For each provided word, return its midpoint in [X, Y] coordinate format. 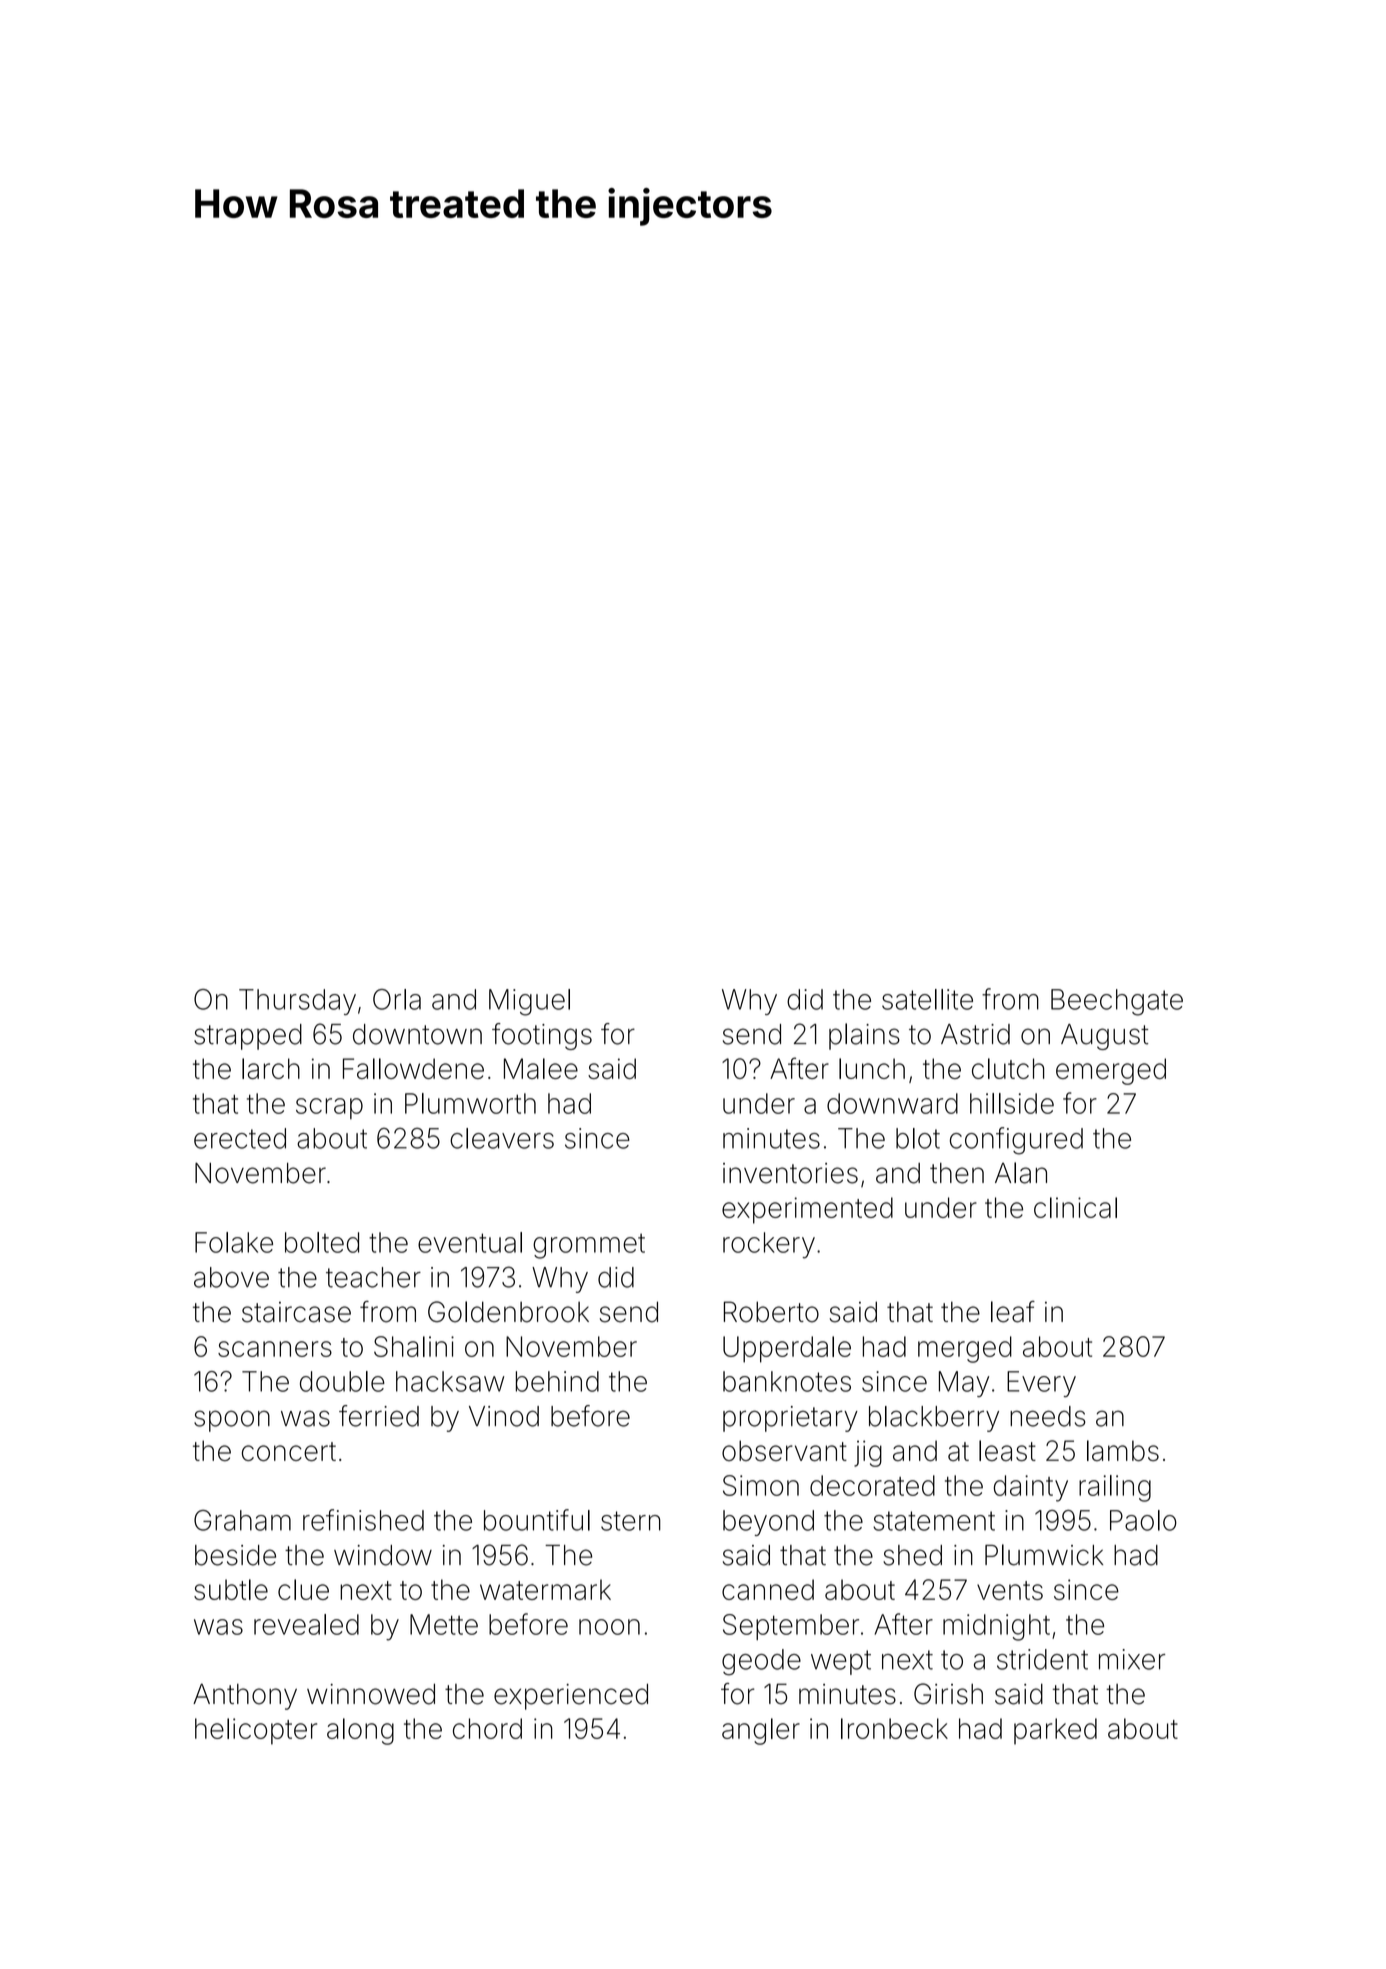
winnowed [371, 1694]
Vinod [504, 1416]
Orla [397, 999]
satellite [927, 999]
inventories [790, 1173]
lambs [1123, 1450]
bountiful [537, 1520]
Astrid [975, 1034]
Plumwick [1044, 1555]
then [957, 1173]
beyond [768, 1523]
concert [289, 1451]
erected [240, 1138]
